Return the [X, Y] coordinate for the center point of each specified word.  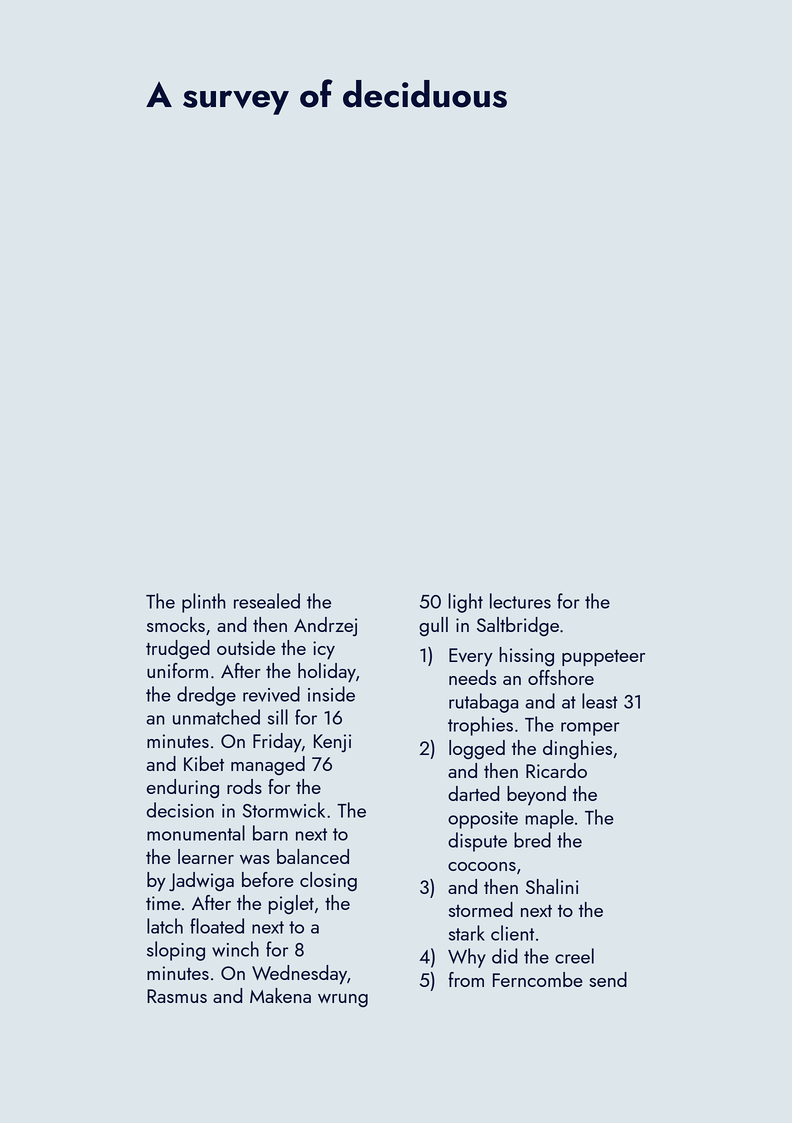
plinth [204, 603]
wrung [343, 1000]
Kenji [332, 743]
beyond [536, 796]
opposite [483, 820]
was [255, 859]
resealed [267, 601]
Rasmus [177, 996]
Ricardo [556, 770]
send [608, 979]
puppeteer [603, 658]
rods [244, 786]
